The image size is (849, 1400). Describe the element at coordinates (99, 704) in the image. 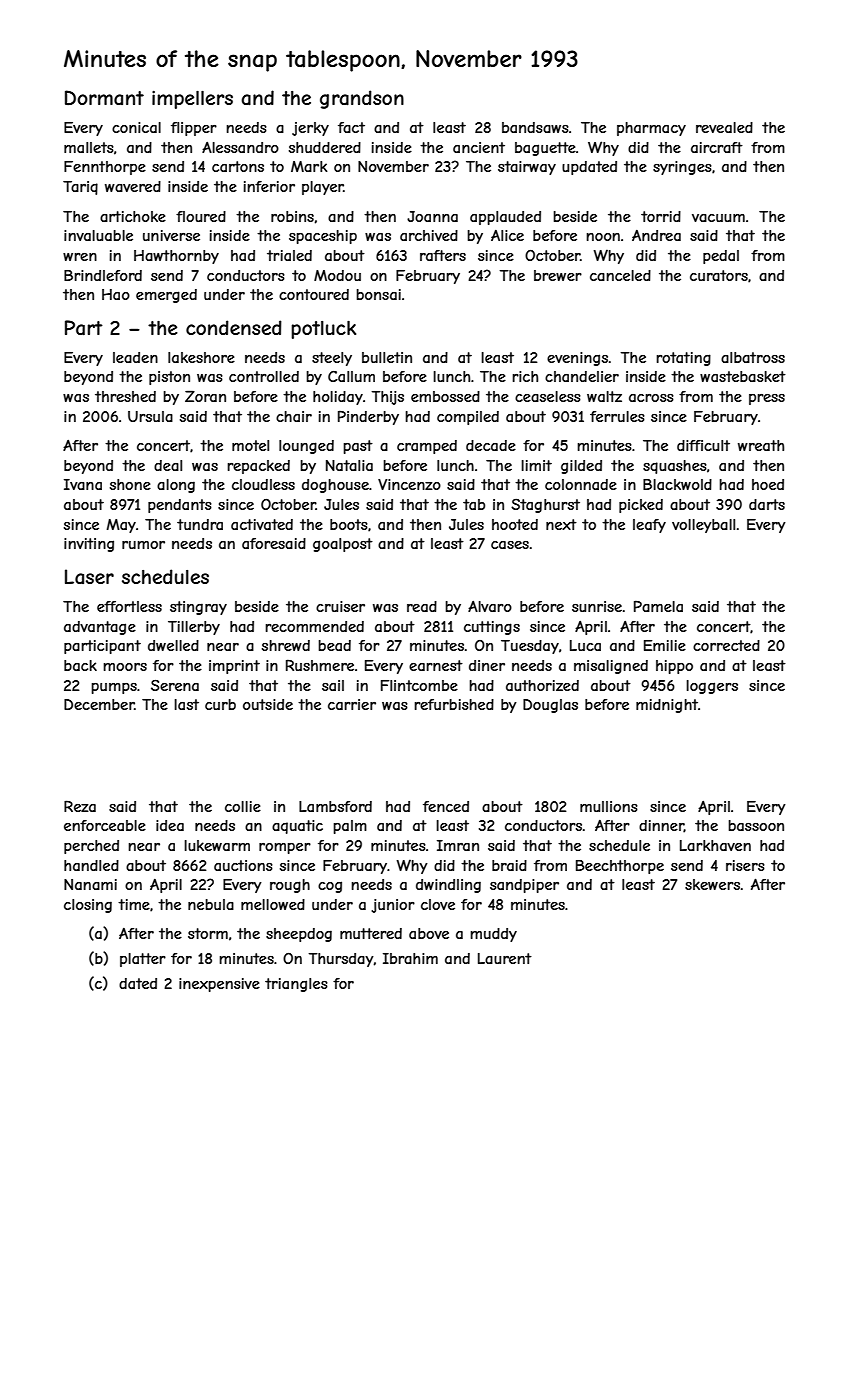

I see `December` at that location.
